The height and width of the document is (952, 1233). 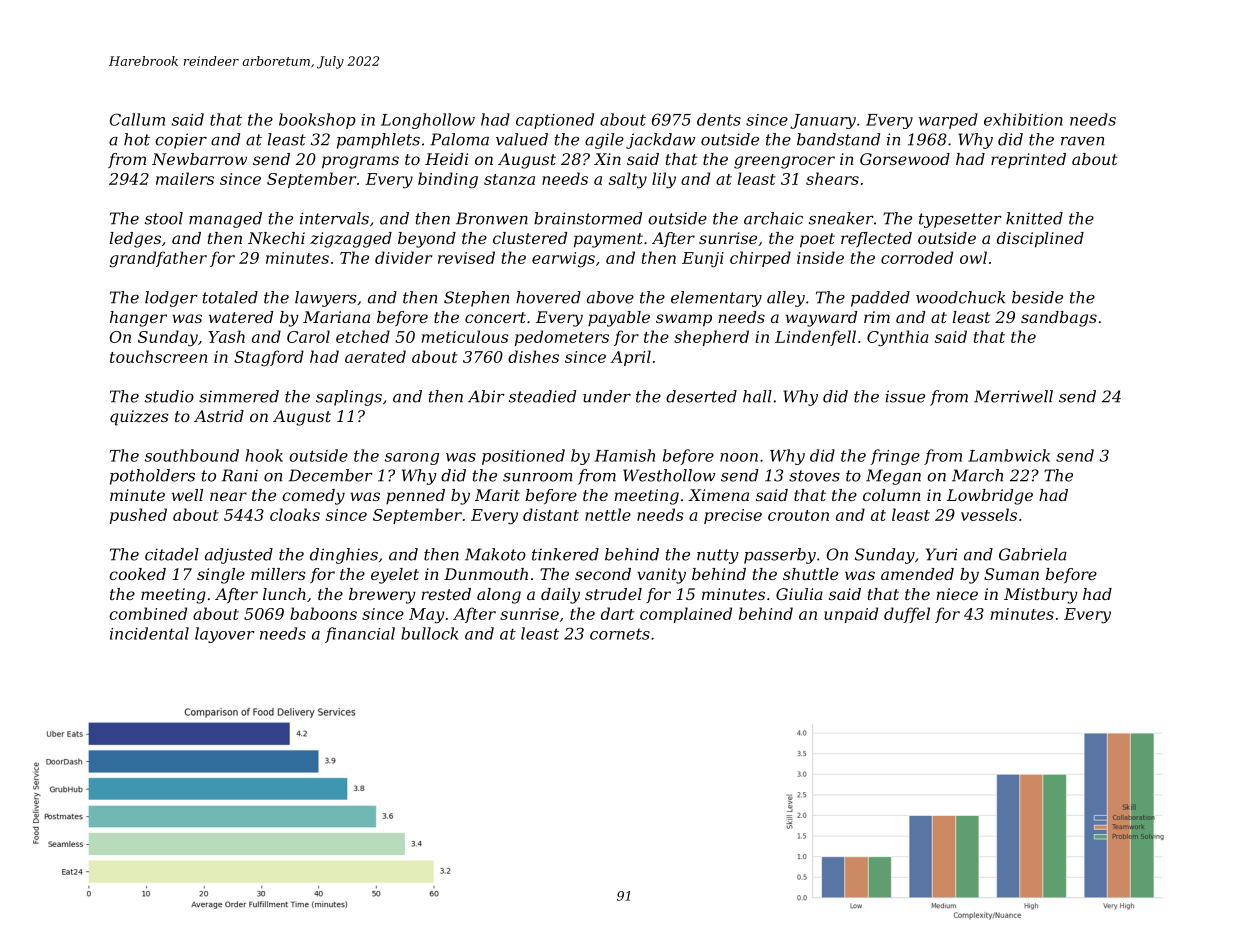 I want to click on greengrocer, so click(x=784, y=162).
